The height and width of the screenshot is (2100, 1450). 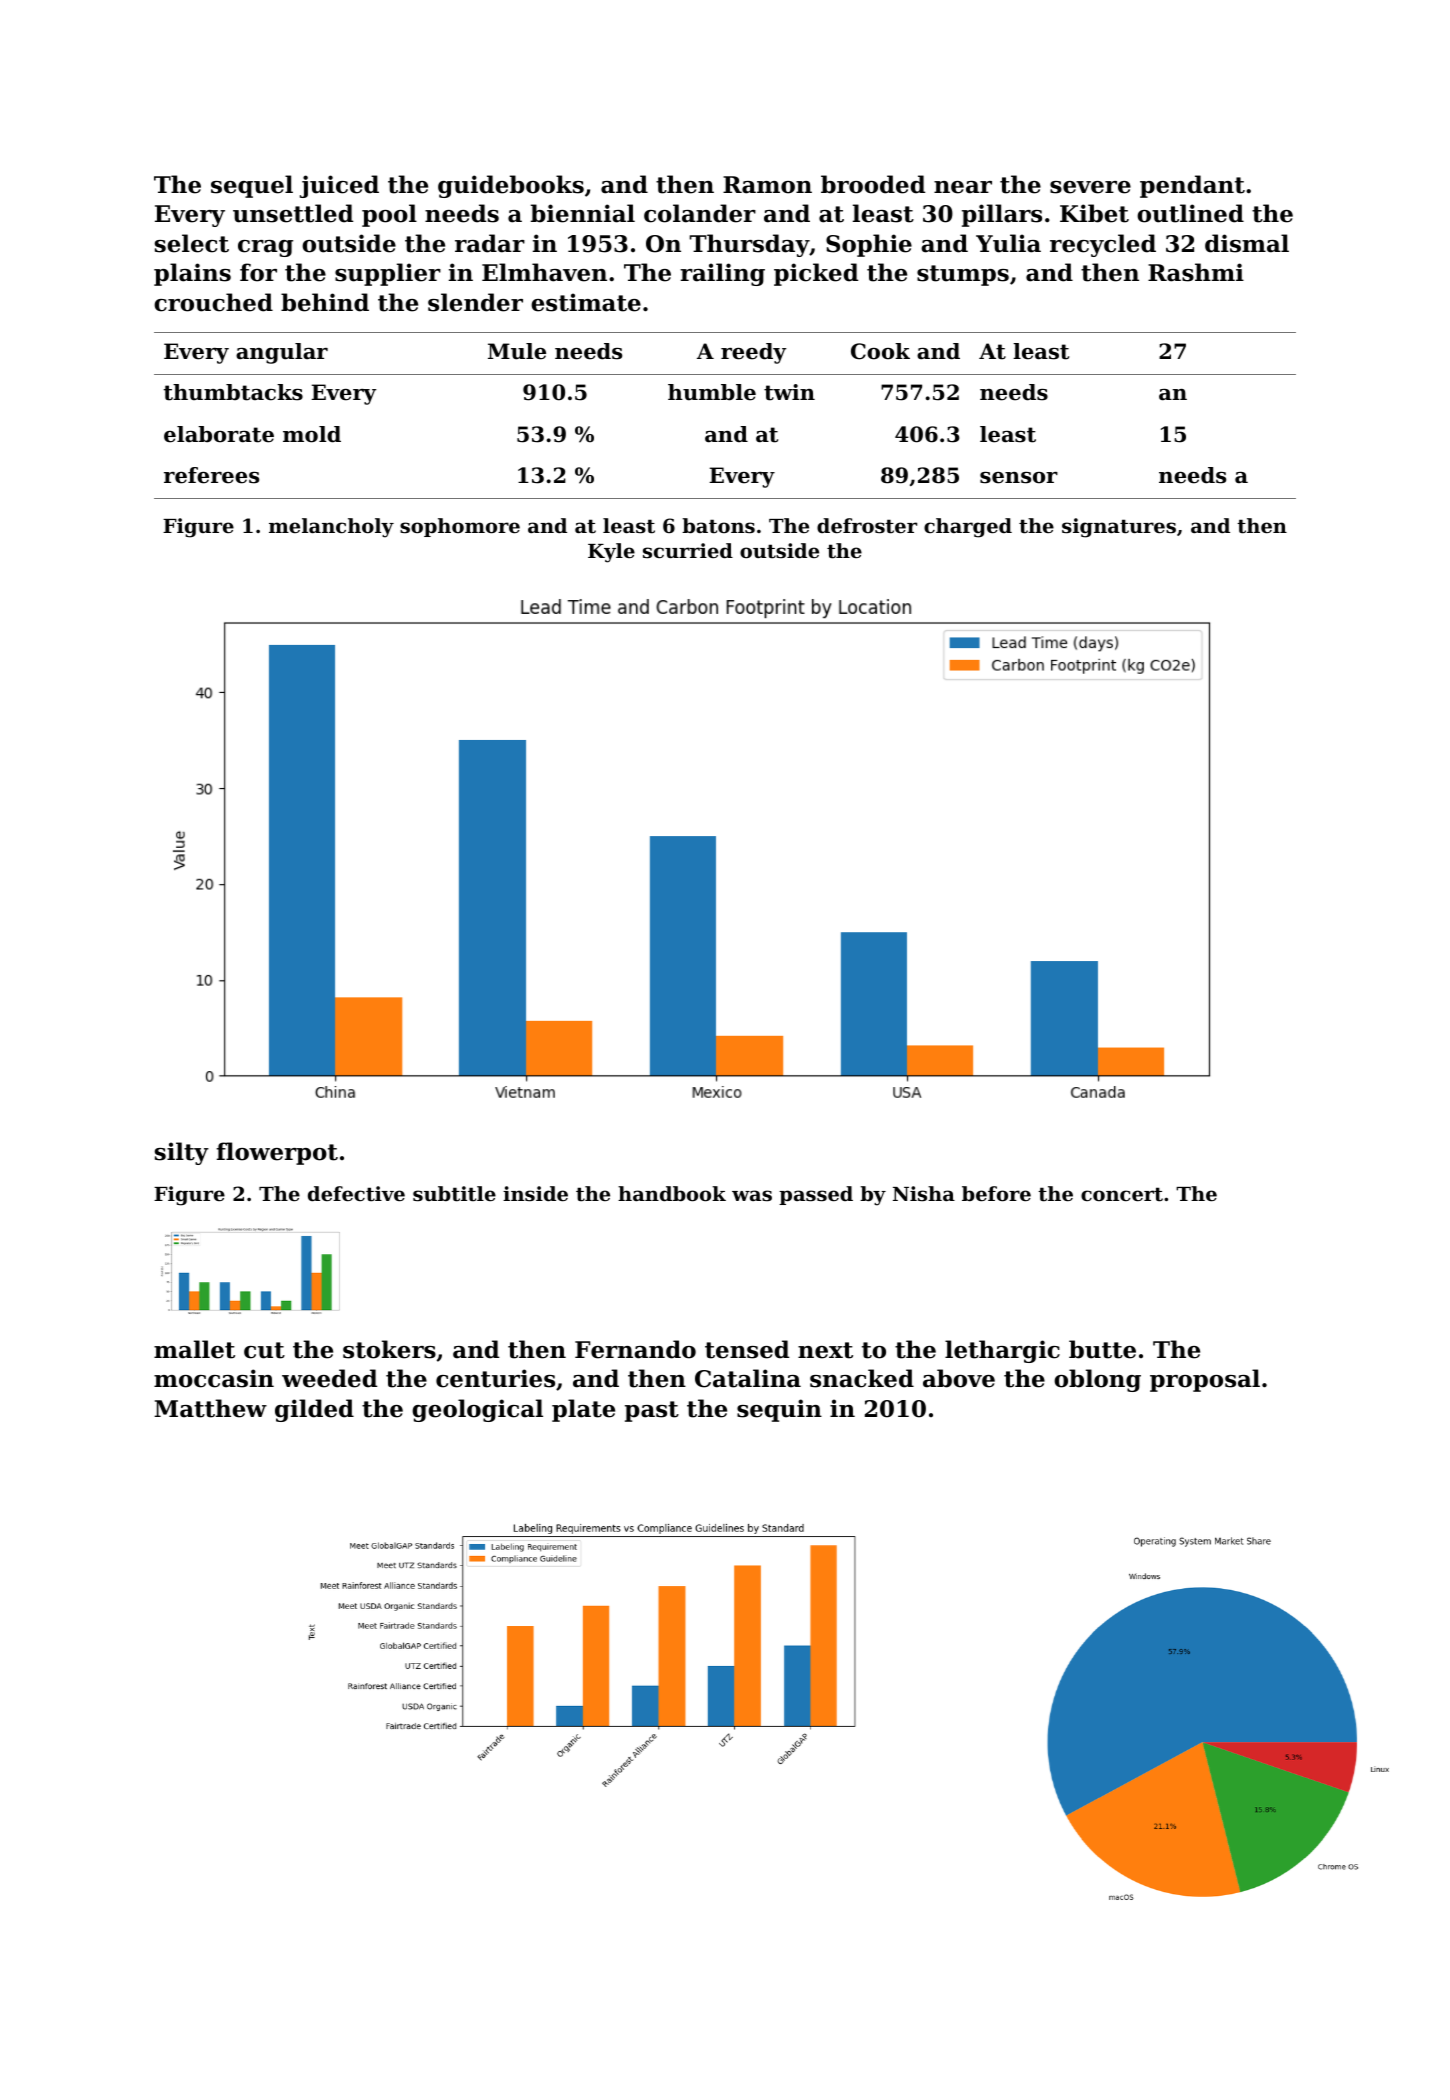 I want to click on flowerpot, so click(x=277, y=1153).
